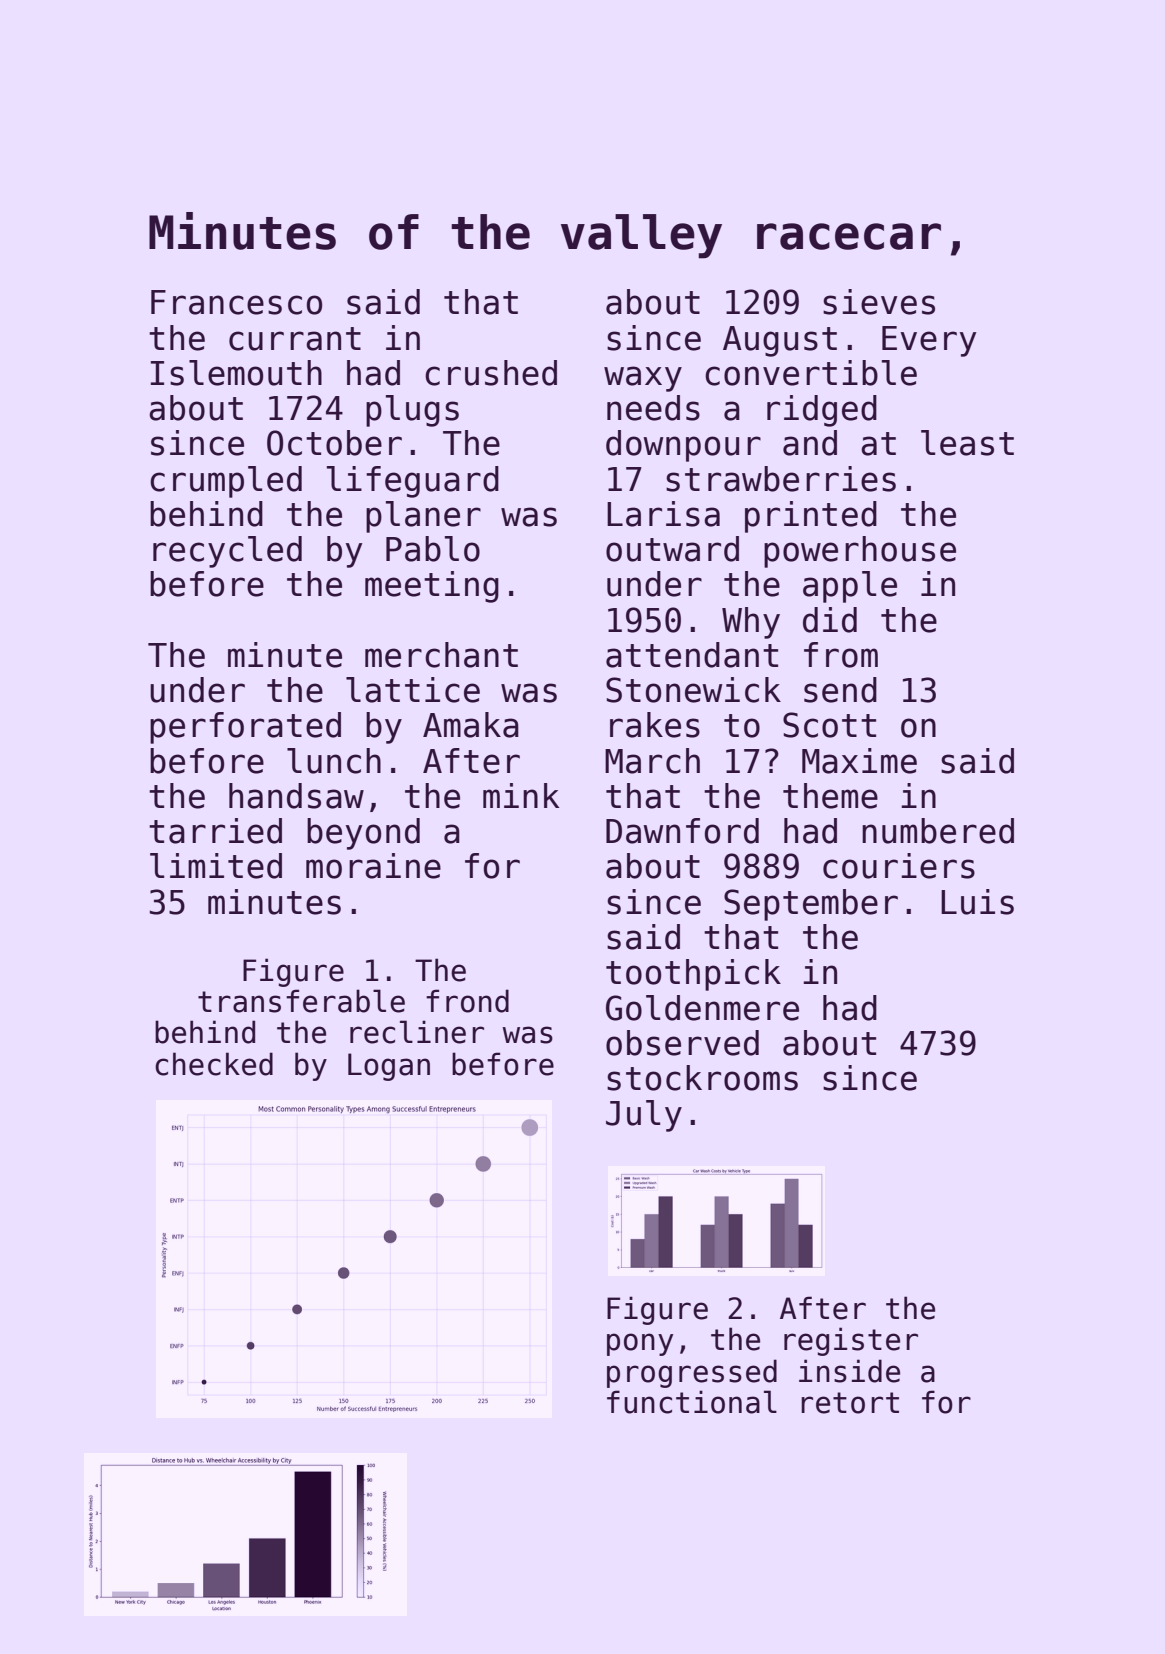 Image resolution: width=1165 pixels, height=1654 pixels. I want to click on Dawnford, so click(682, 831).
